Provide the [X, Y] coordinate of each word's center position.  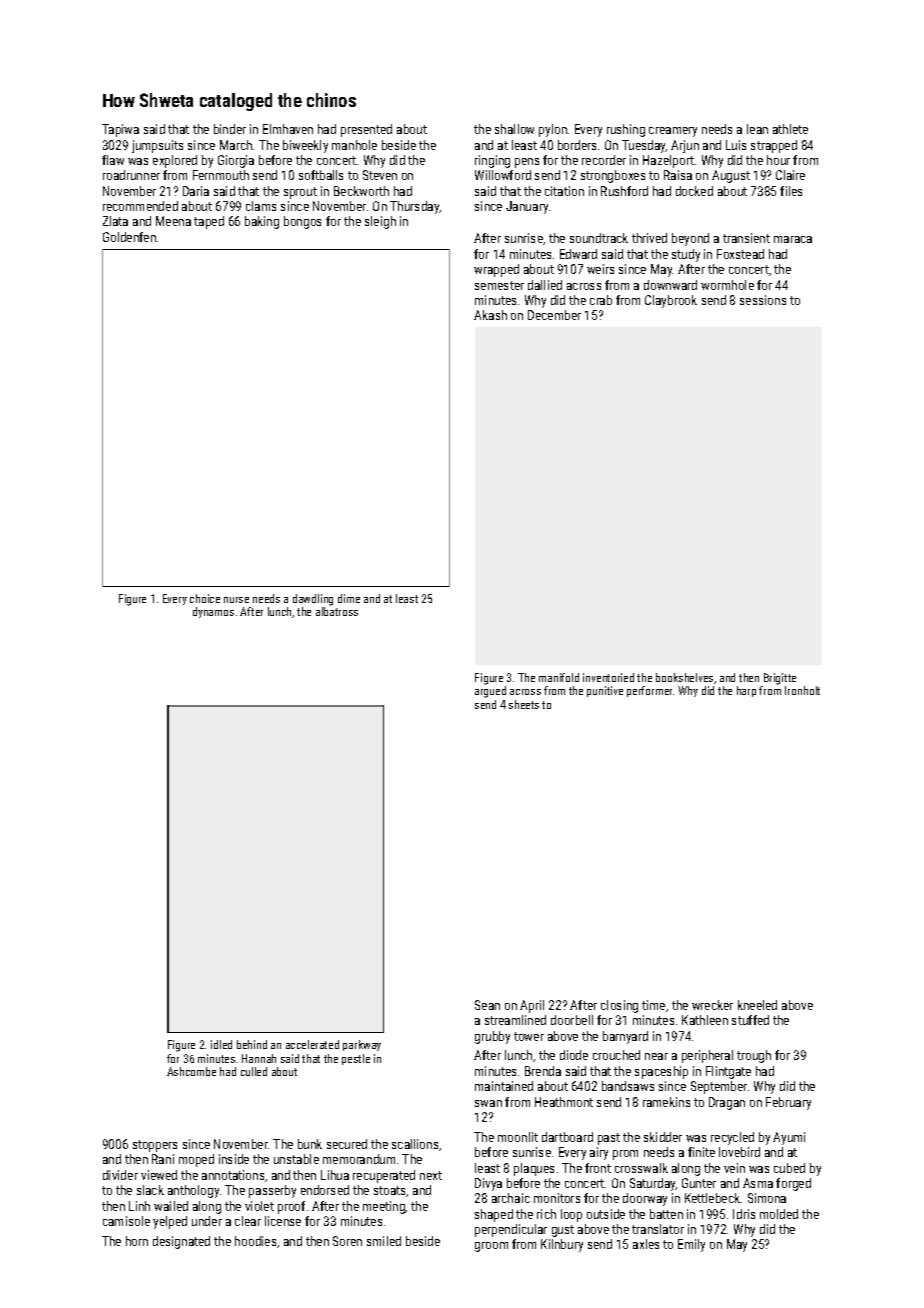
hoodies [255, 1241]
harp [746, 691]
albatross [337, 611]
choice [205, 598]
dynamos [213, 612]
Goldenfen [129, 237]
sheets [524, 704]
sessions [763, 300]
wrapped [496, 270]
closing [619, 1006]
